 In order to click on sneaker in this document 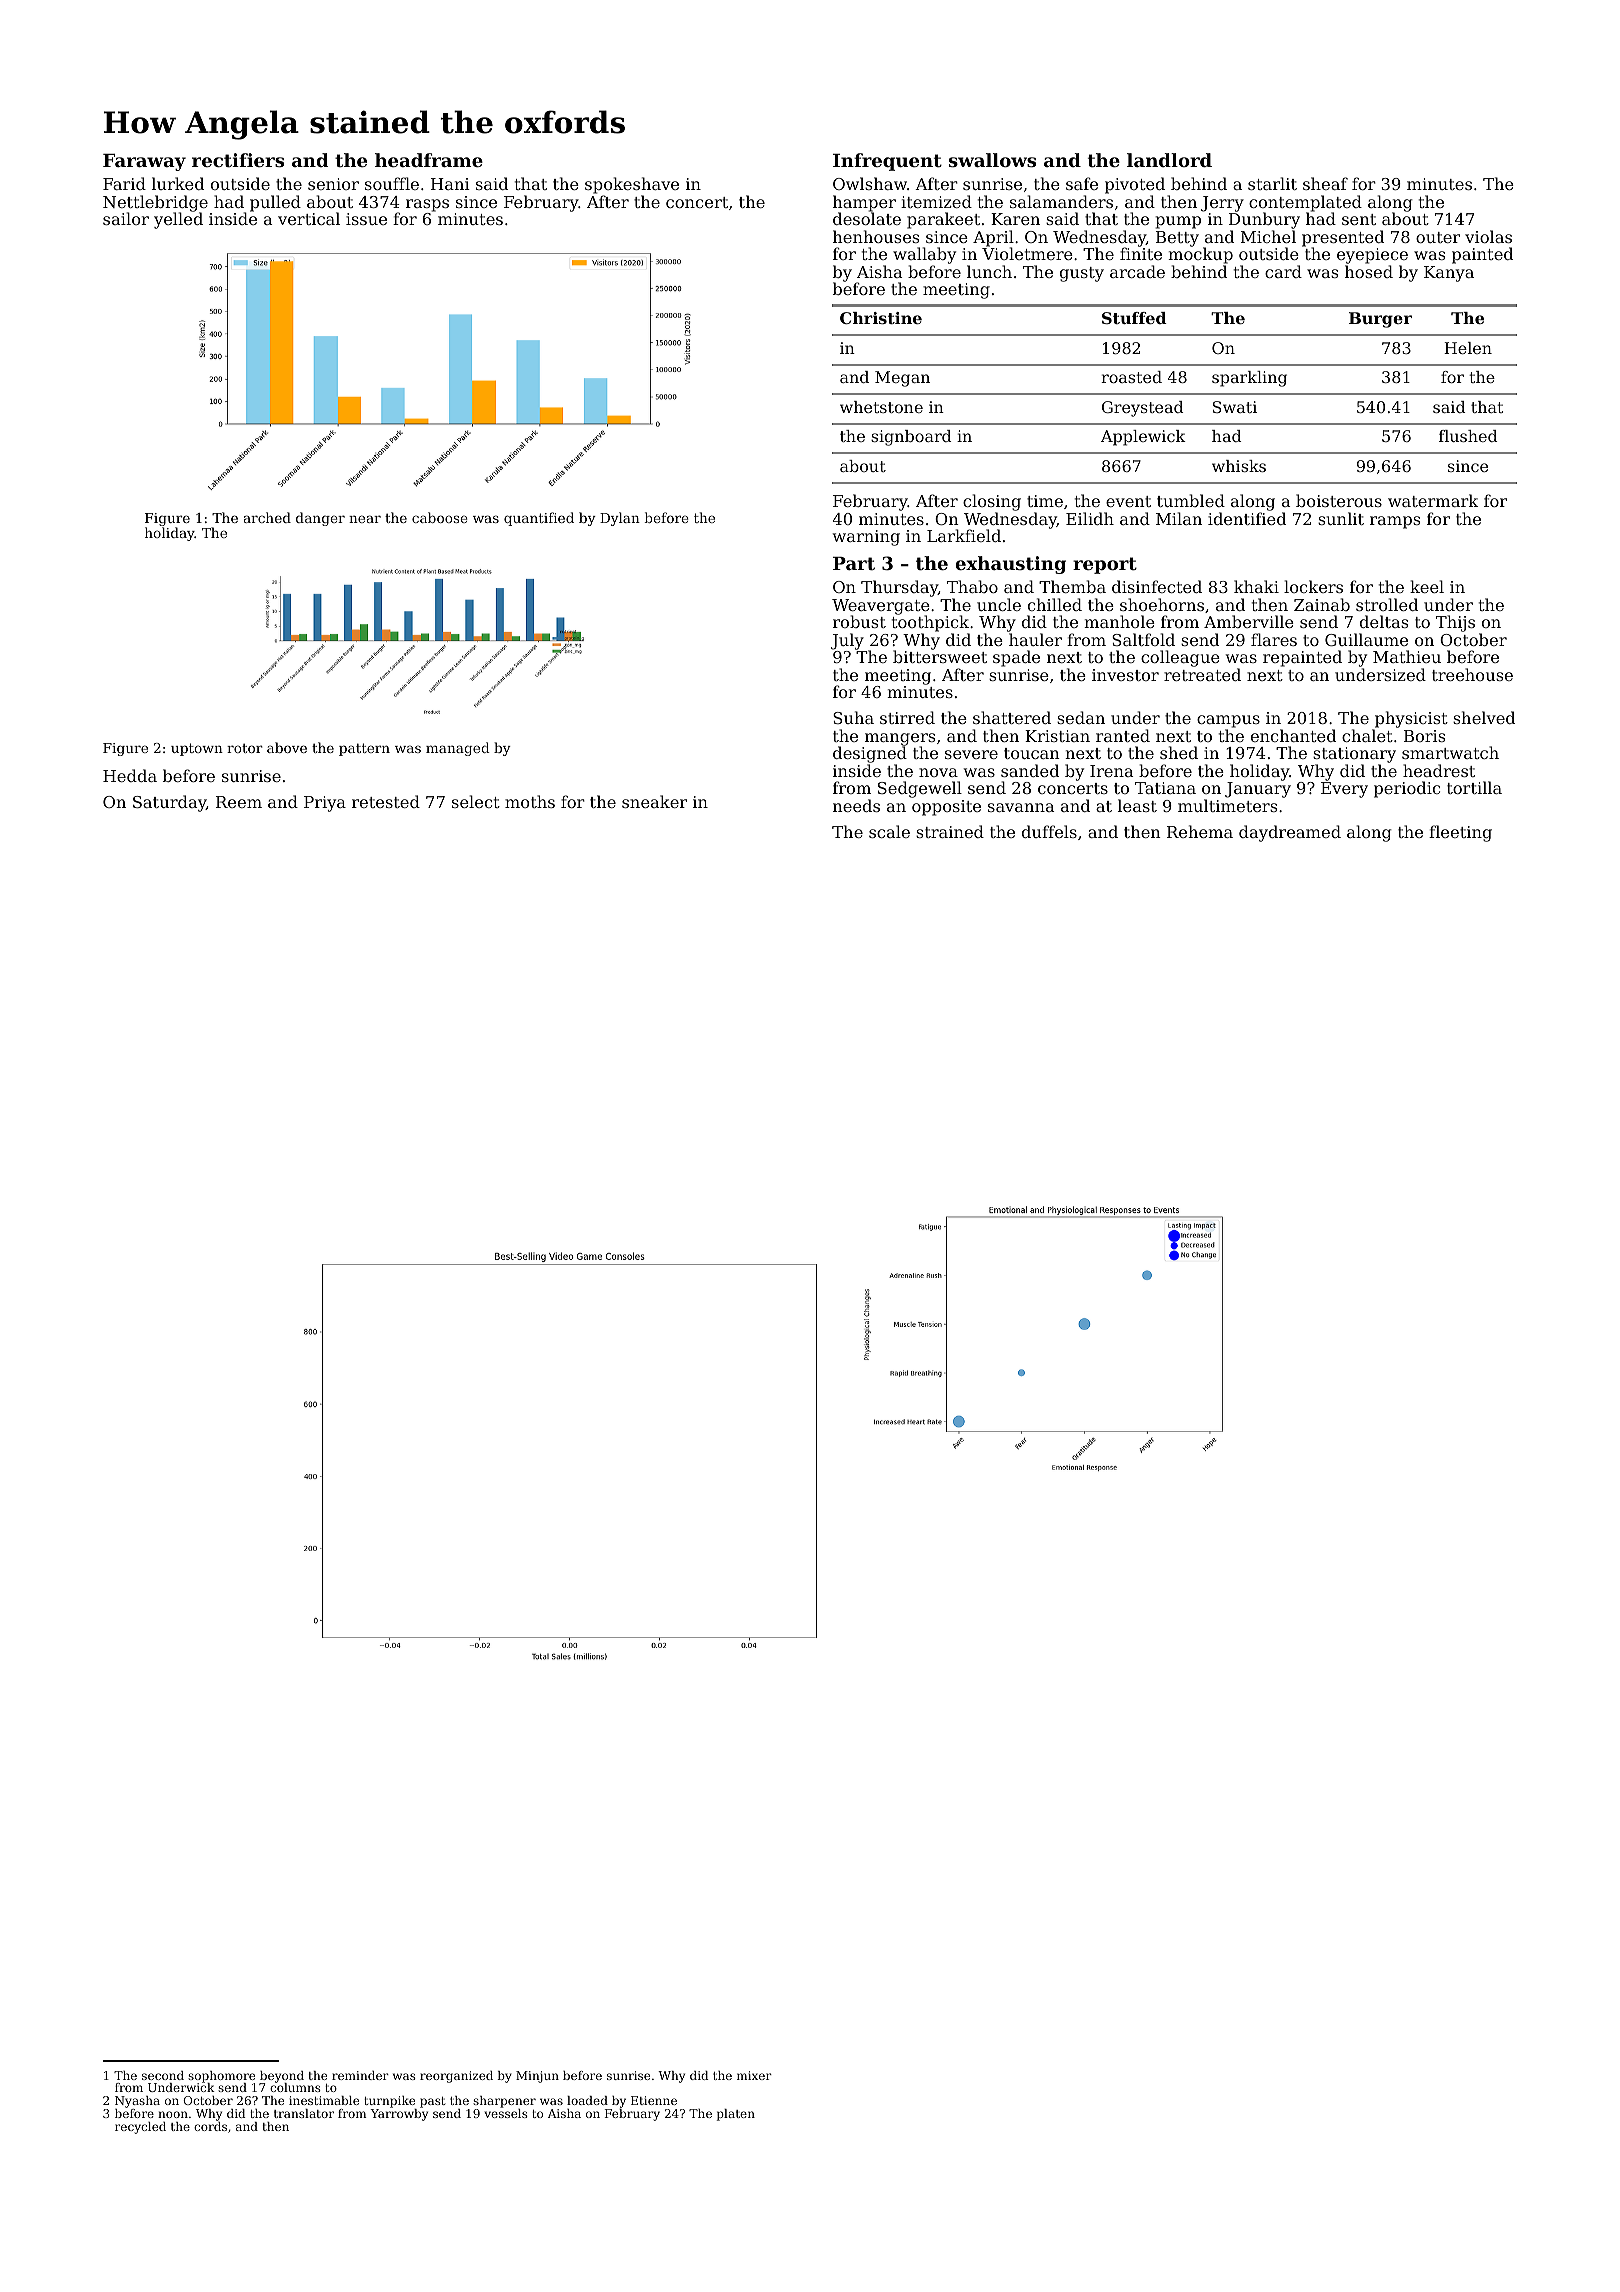, I will do `click(654, 801)`.
